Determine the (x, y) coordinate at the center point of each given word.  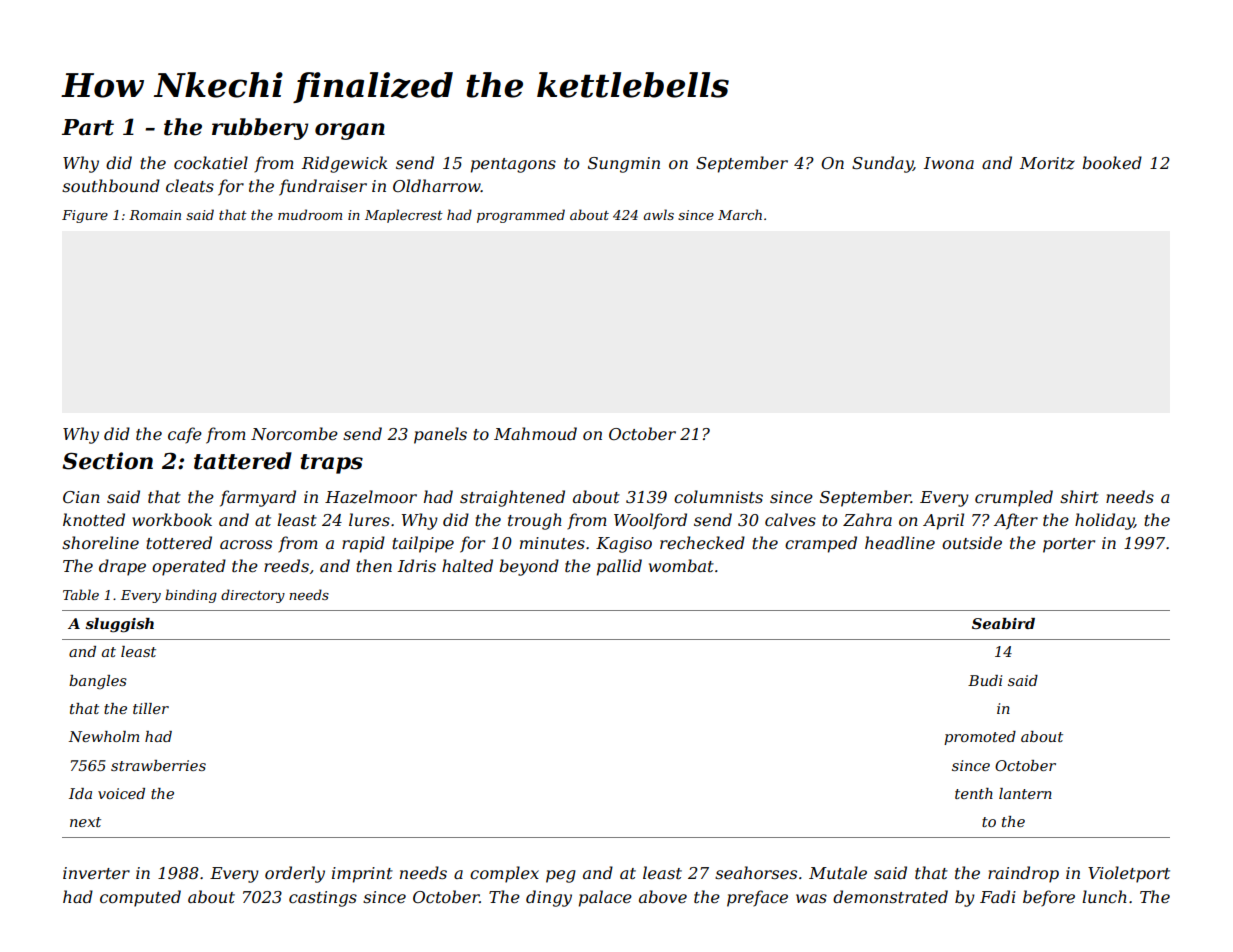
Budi (985, 680)
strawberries (158, 765)
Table (81, 594)
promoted (980, 738)
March (740, 214)
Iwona (949, 163)
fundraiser (323, 187)
